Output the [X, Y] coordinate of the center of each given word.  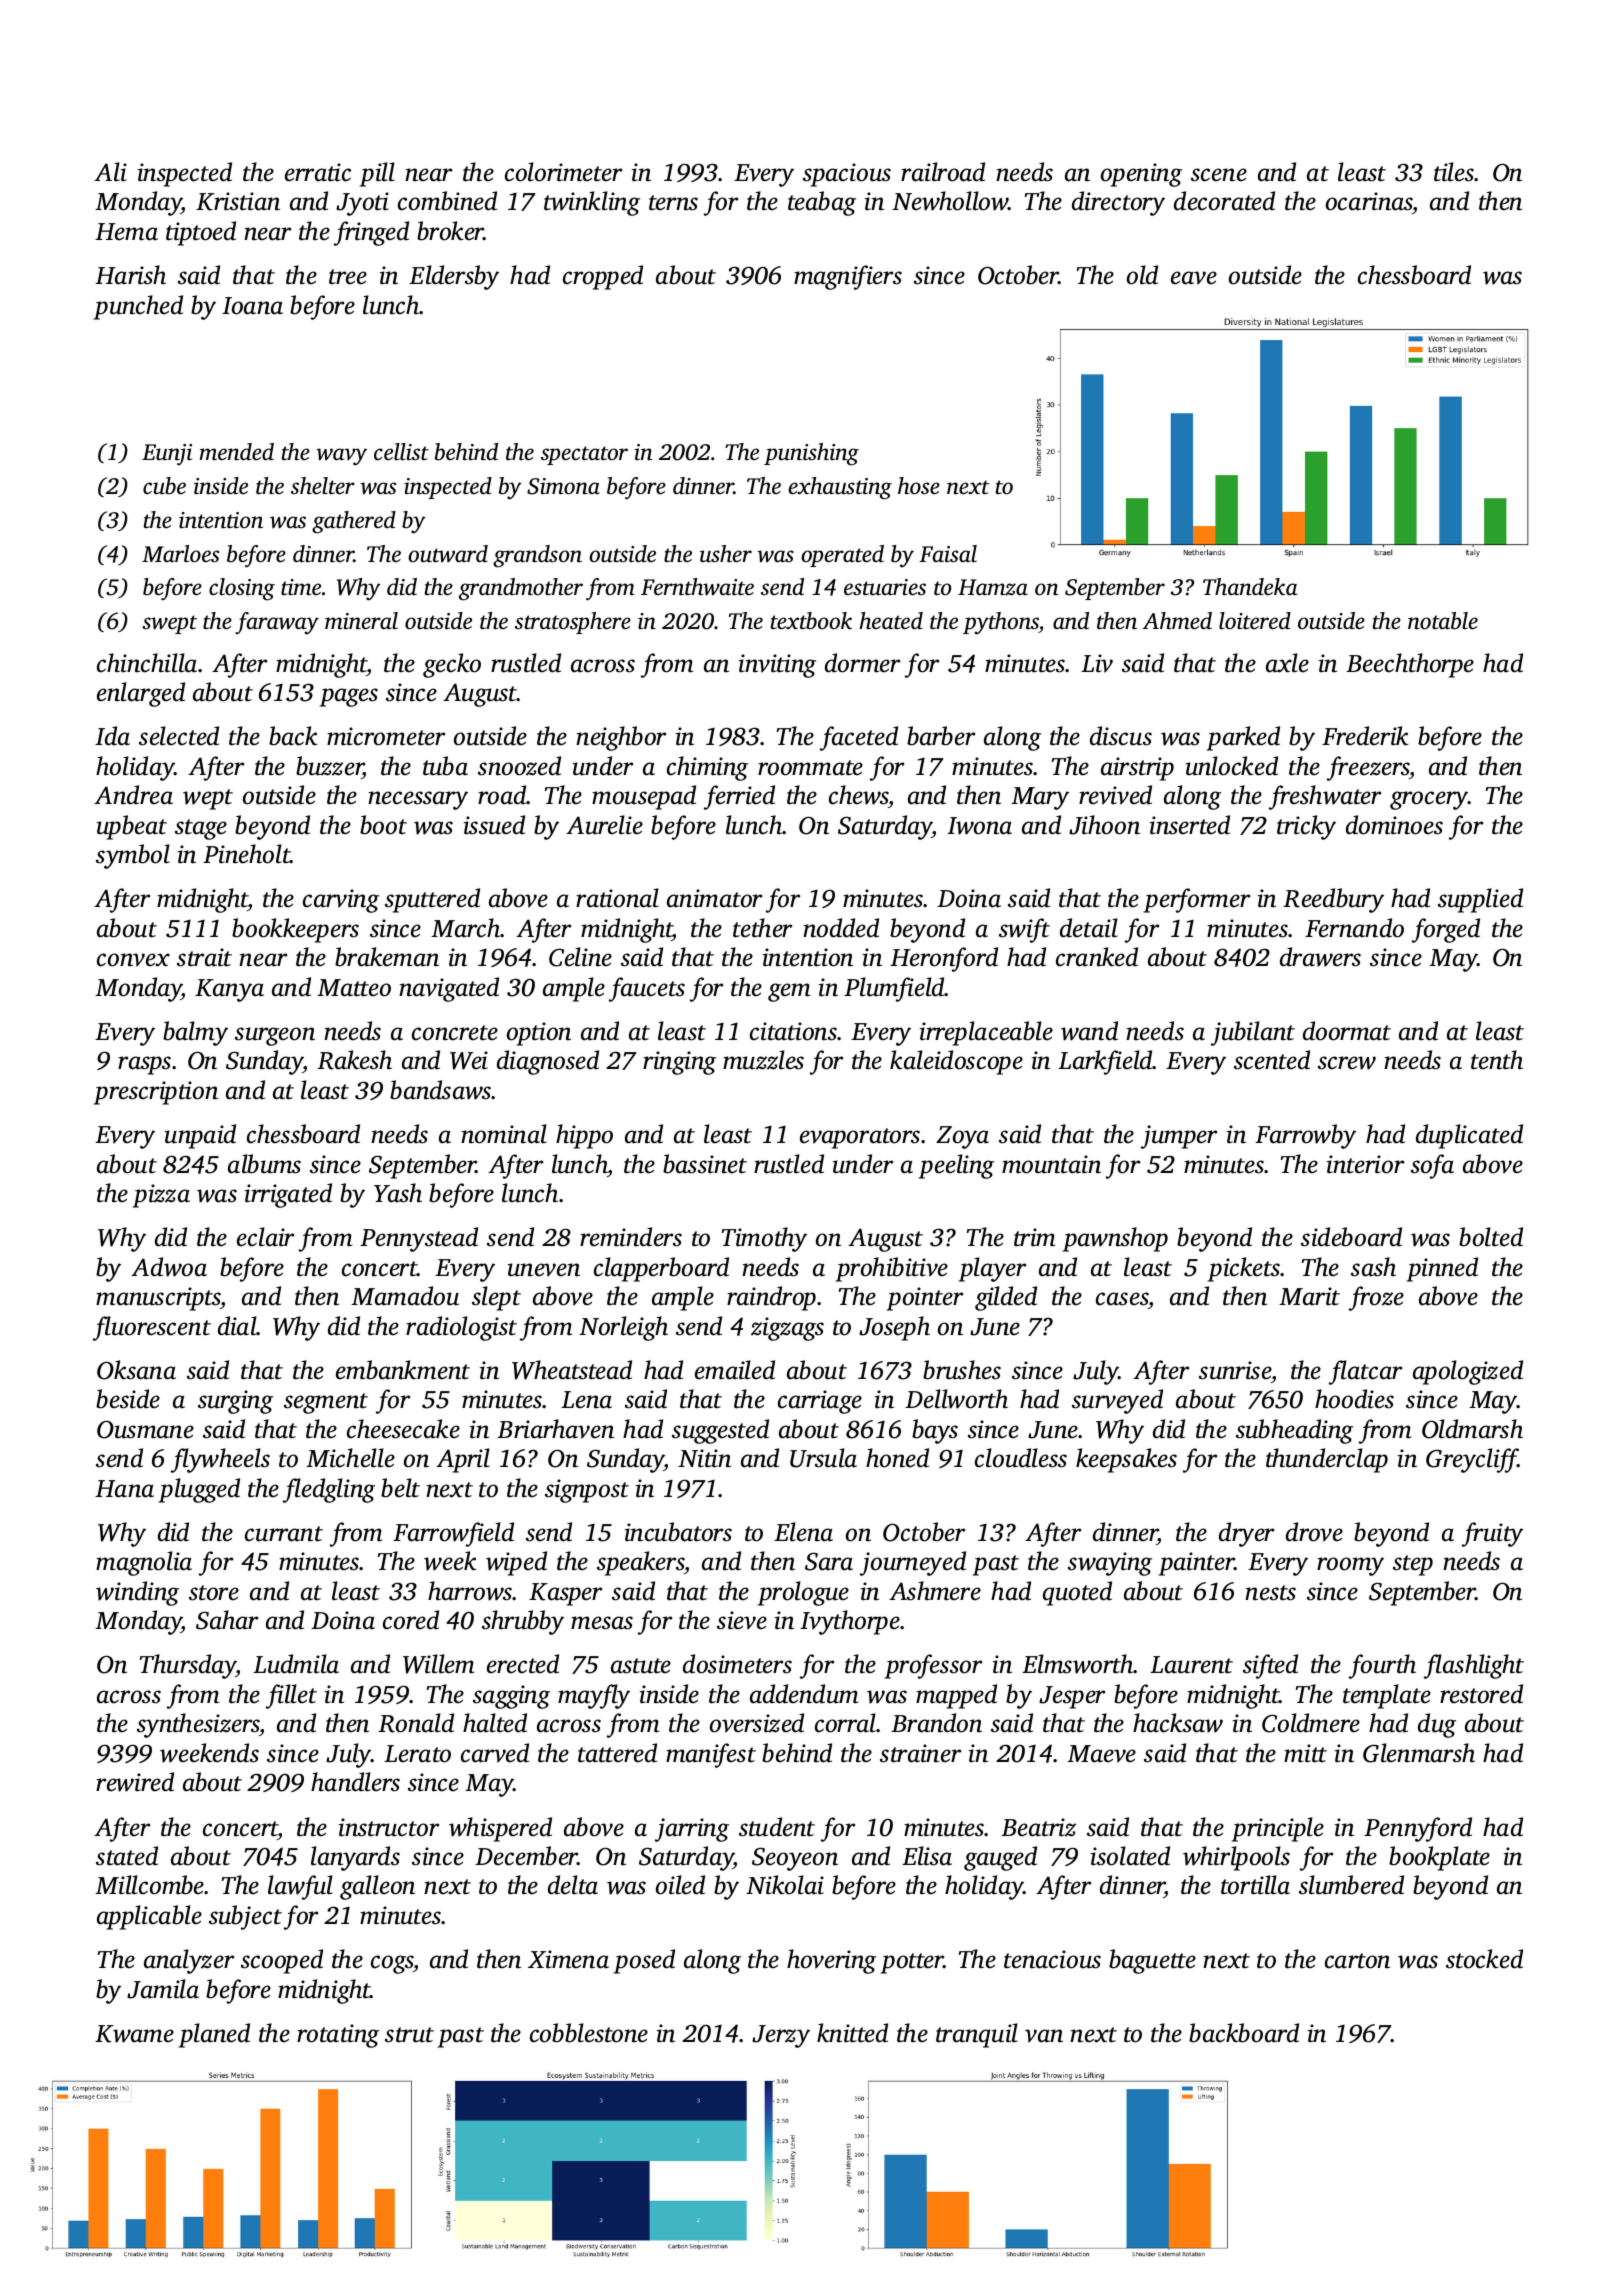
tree [348, 277]
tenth [1497, 1060]
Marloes [180, 554]
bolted [1491, 1237]
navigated [449, 989]
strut [409, 2035]
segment [326, 1403]
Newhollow [950, 201]
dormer [862, 663]
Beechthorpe [1410, 665]
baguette [1152, 1961]
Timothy [764, 1239]
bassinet [705, 1164]
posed [644, 1961]
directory [1118, 203]
